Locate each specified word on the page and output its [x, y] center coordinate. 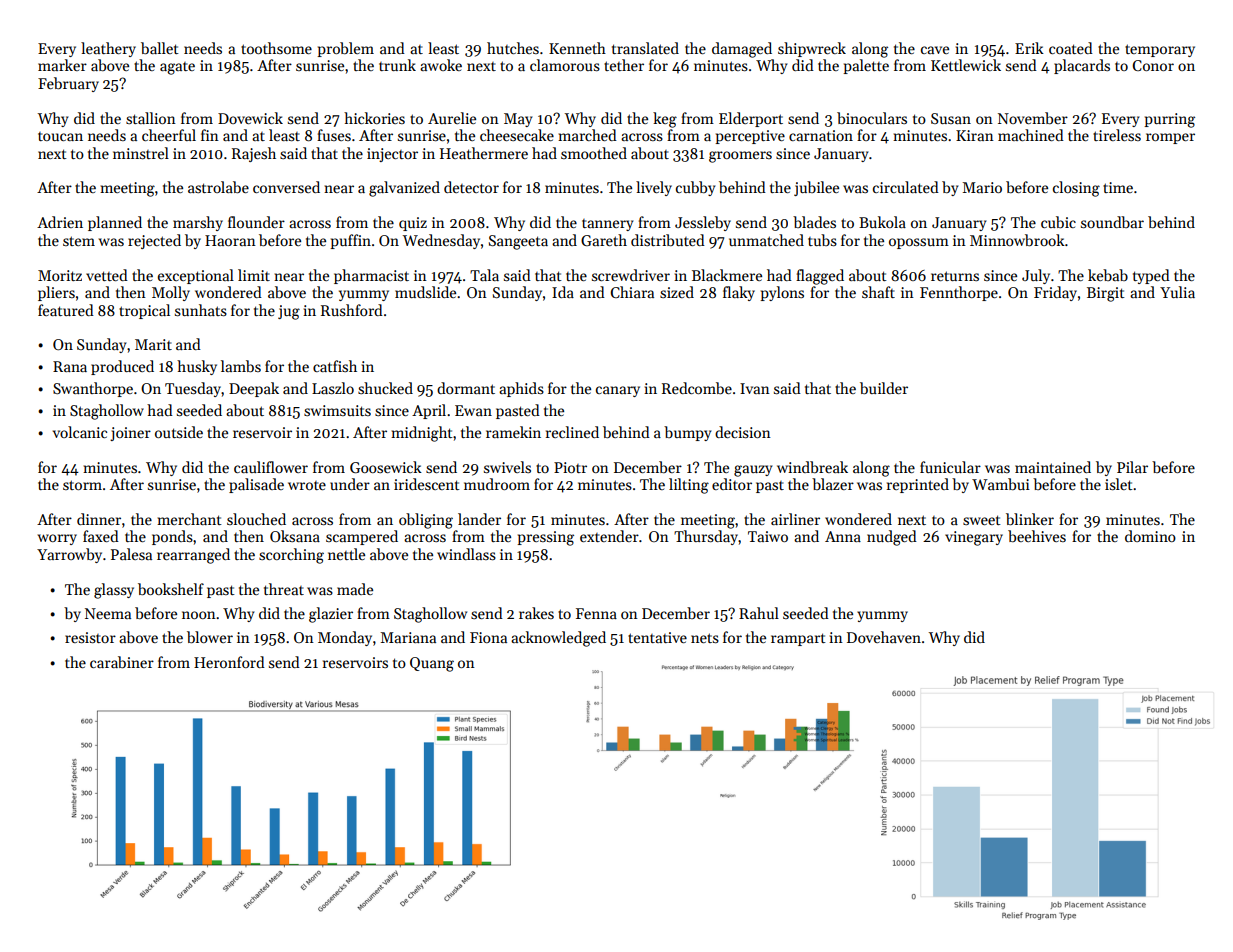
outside [179, 432]
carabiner [122, 662]
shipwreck [812, 49]
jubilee [816, 188]
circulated [906, 187]
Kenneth [577, 48]
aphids [521, 389]
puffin [350, 241]
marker [62, 65]
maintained [1053, 467]
